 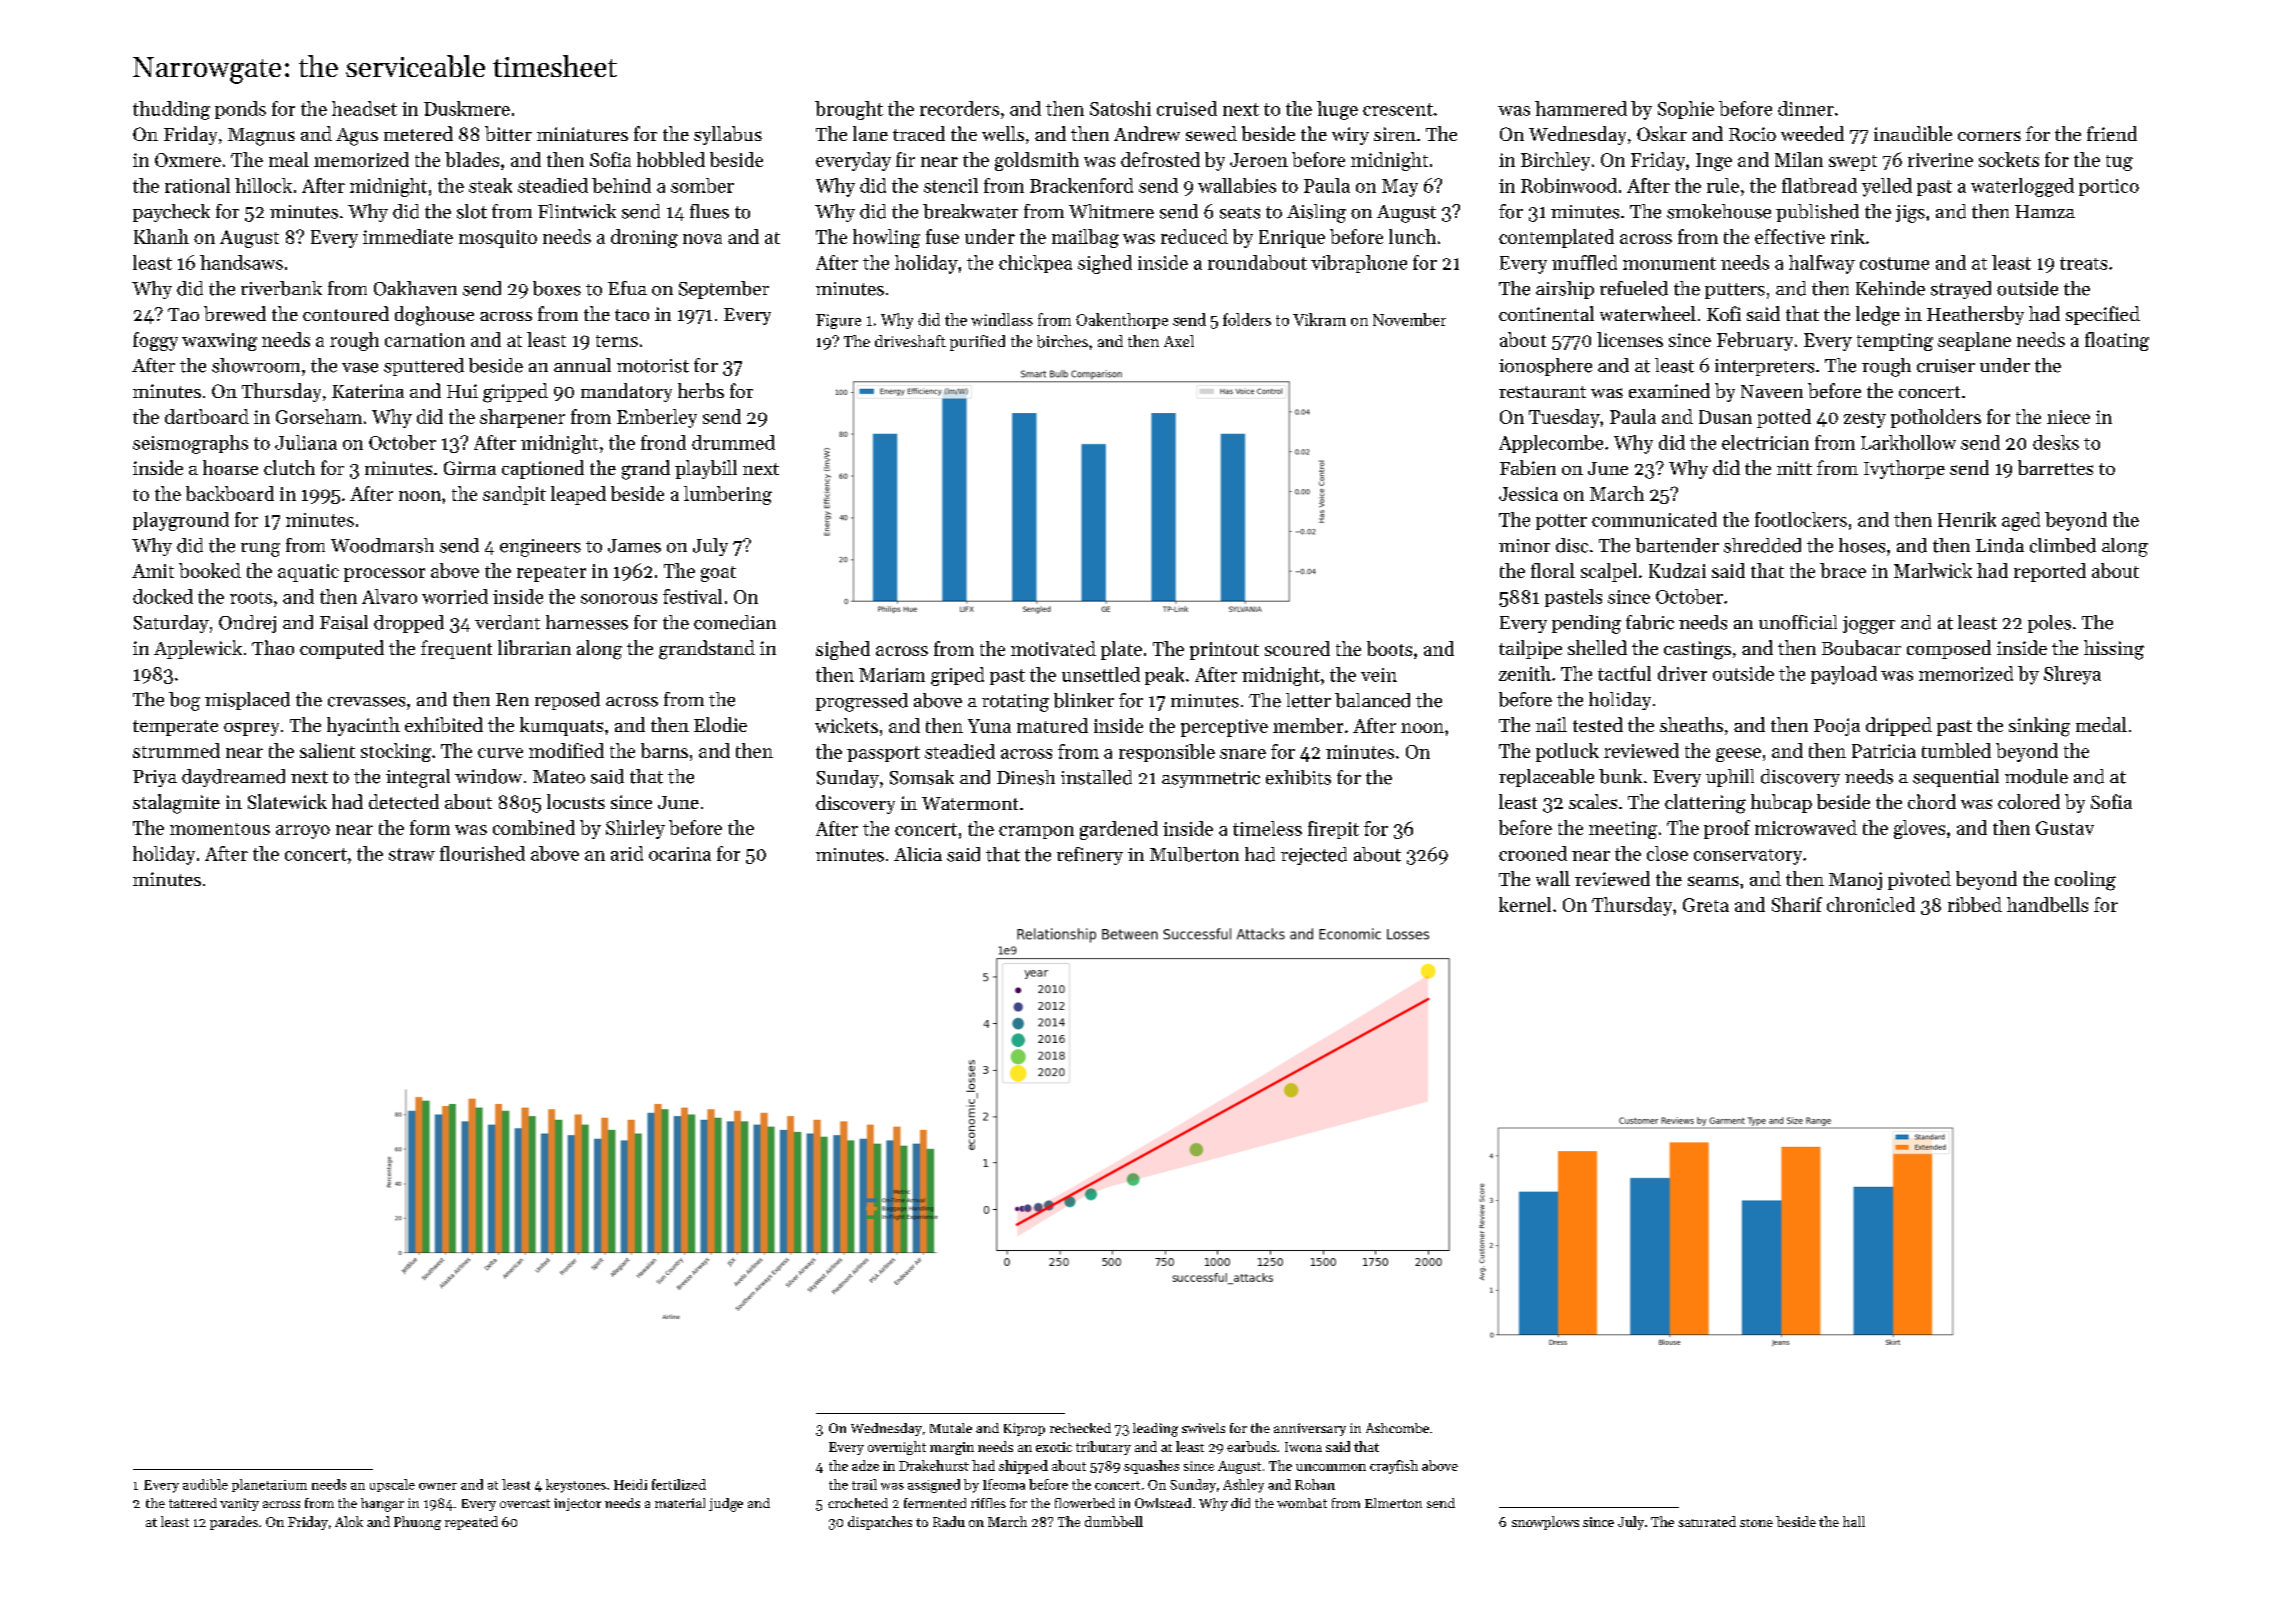 What do you see at coordinates (234, 1523) in the screenshot?
I see `parades` at bounding box center [234, 1523].
